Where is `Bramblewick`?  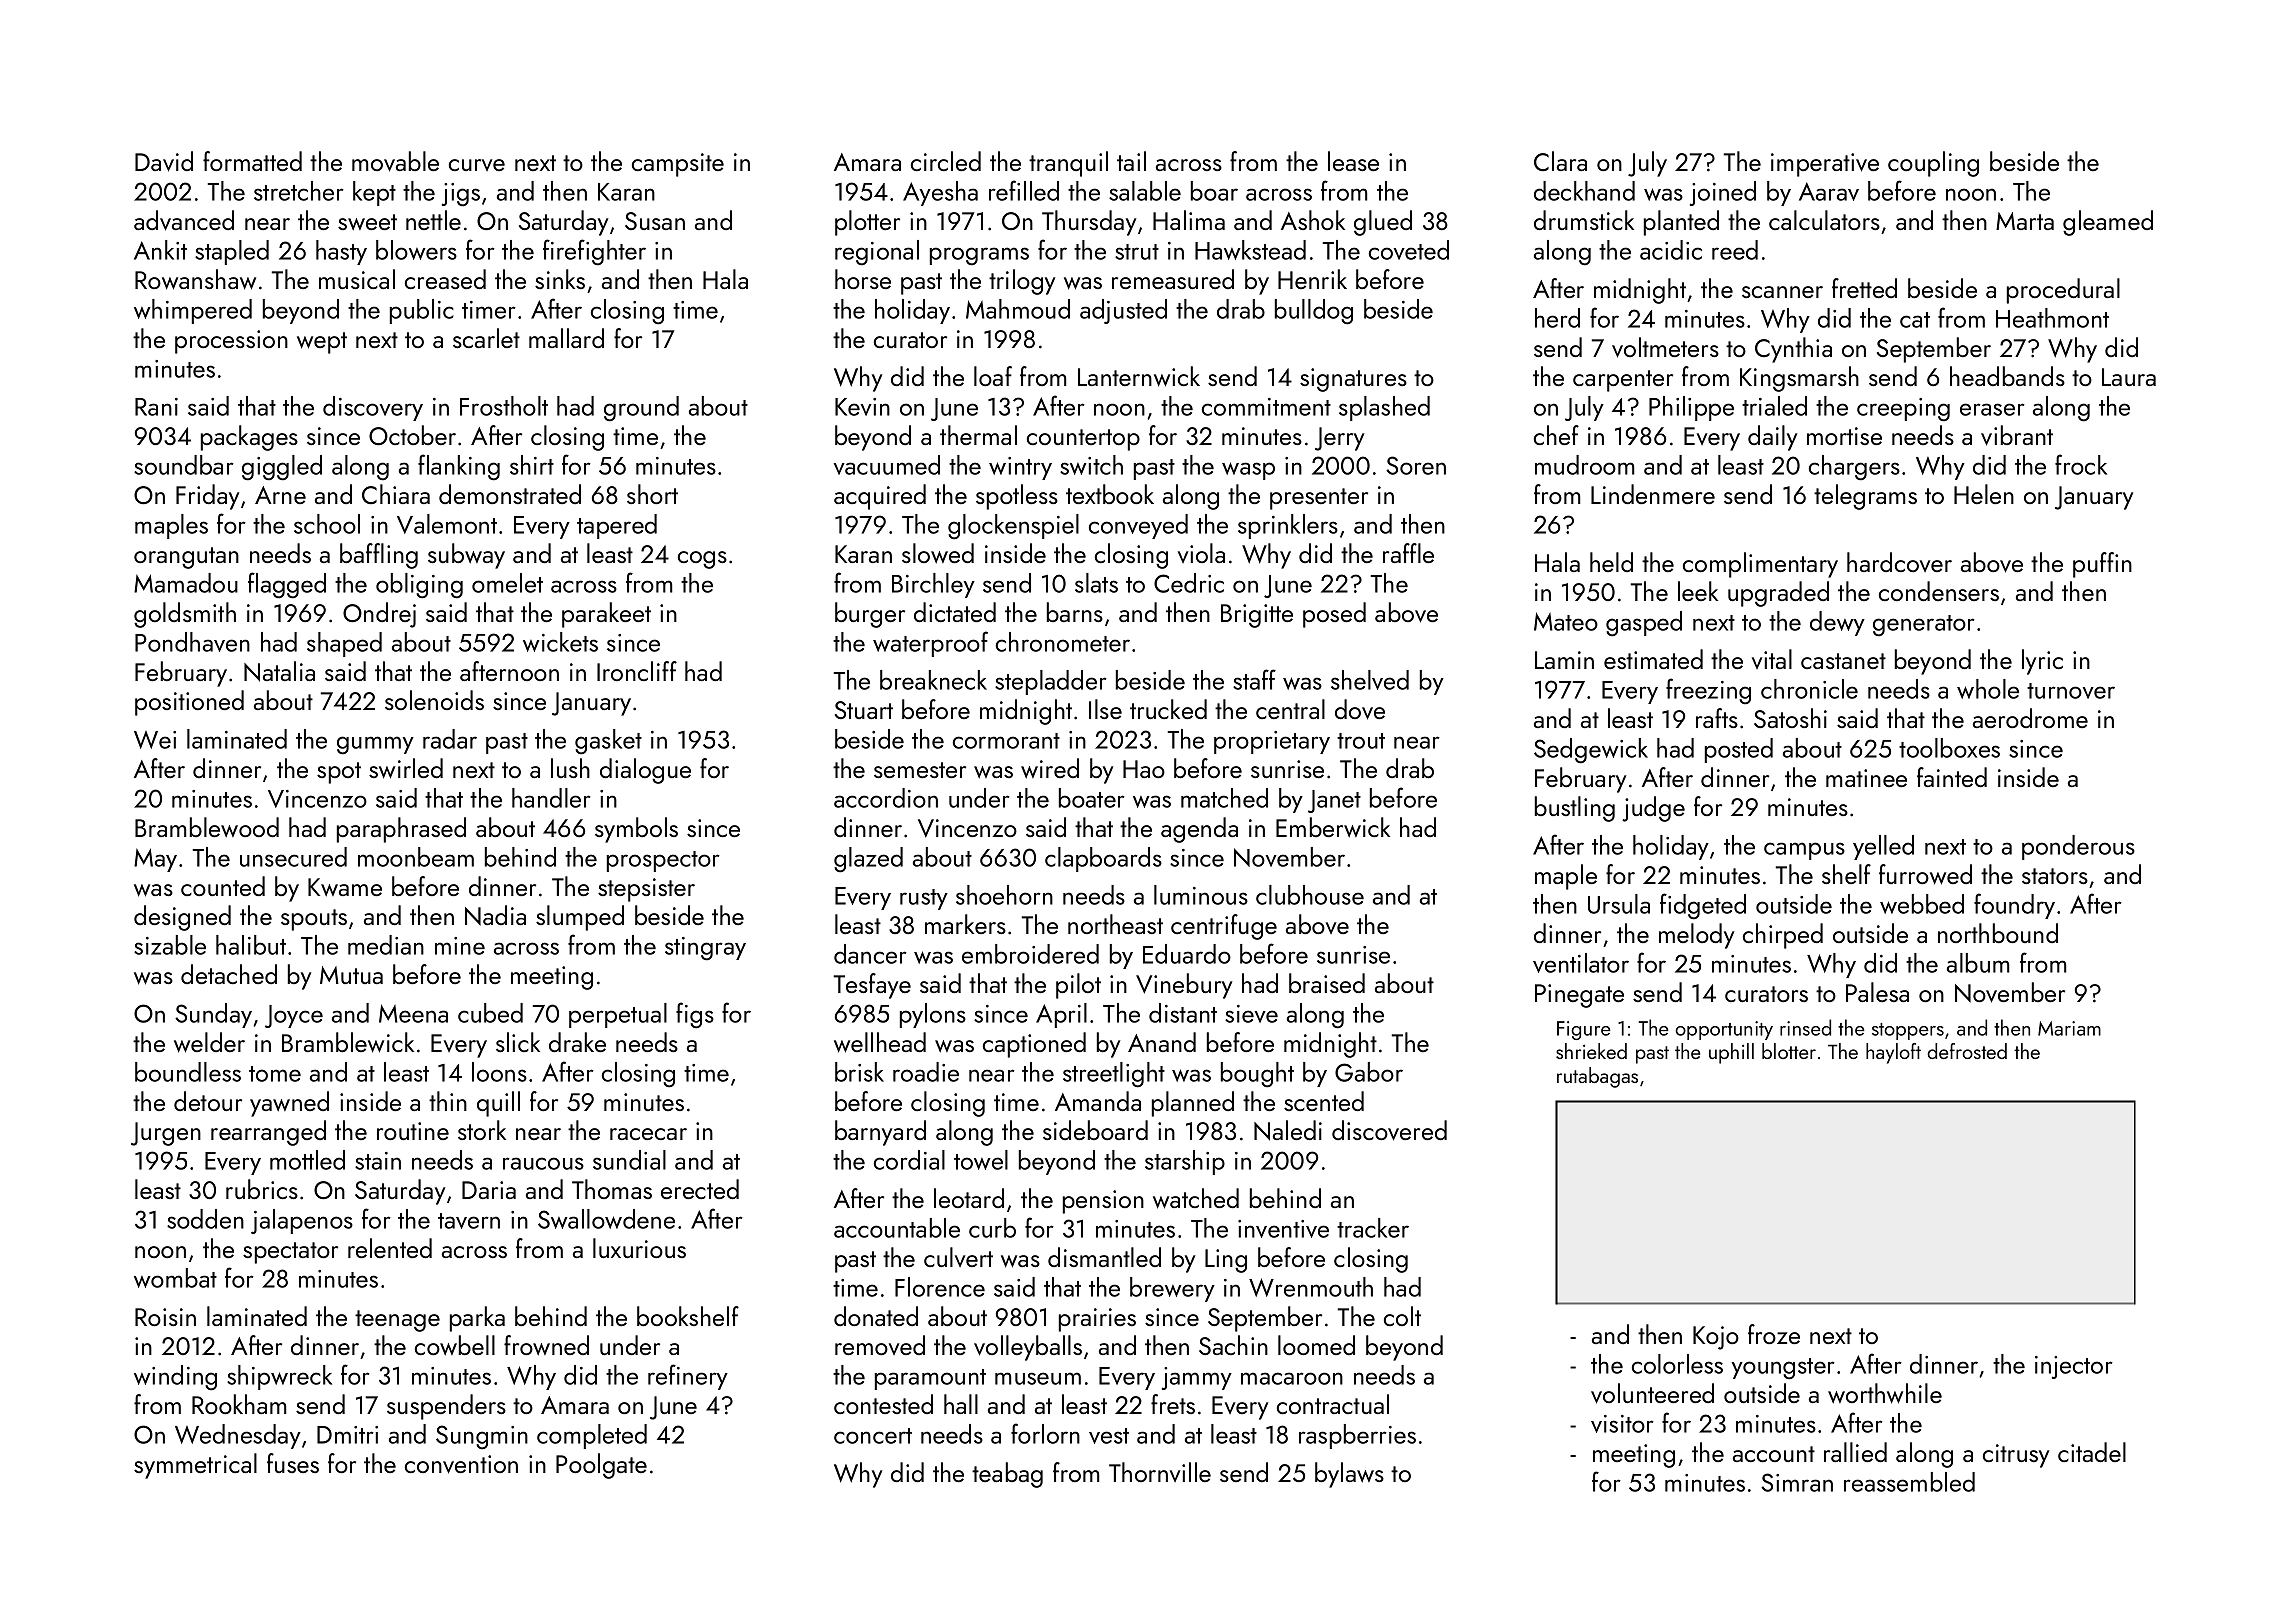 Bramblewick is located at coordinates (348, 1042).
